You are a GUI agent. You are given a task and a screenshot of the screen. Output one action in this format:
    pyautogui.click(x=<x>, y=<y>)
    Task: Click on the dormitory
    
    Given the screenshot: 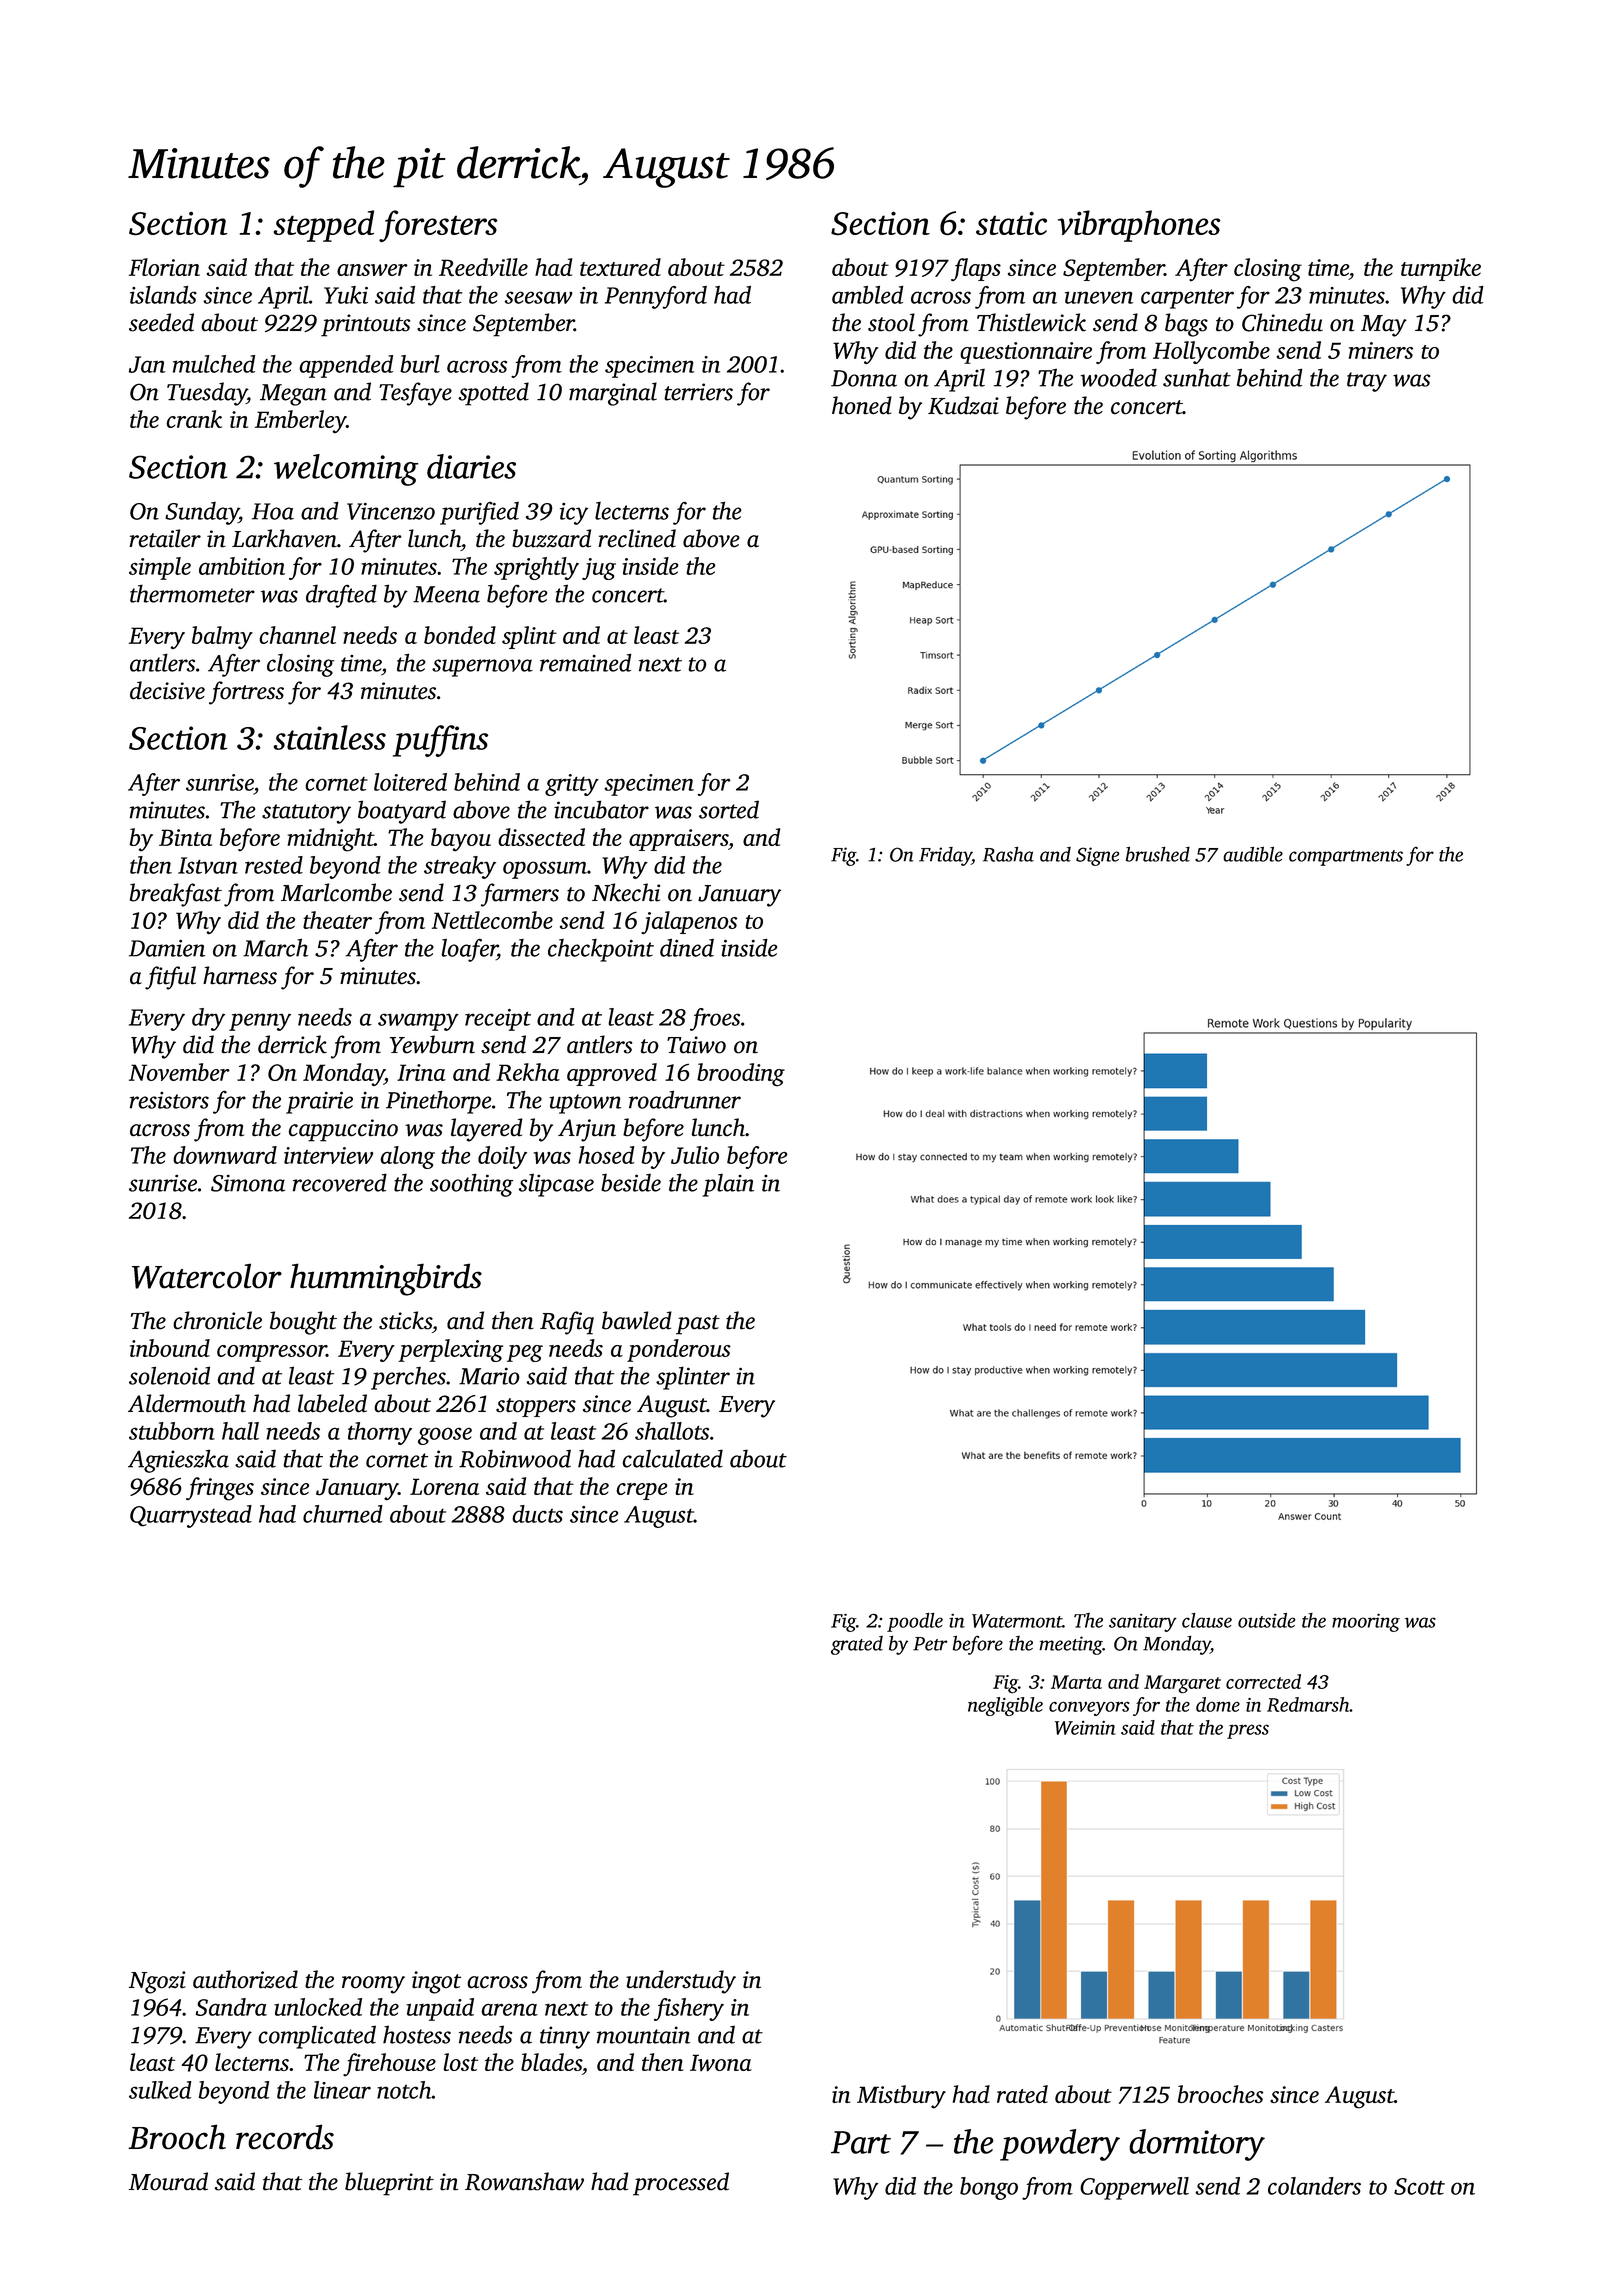 What is the action you would take?
    pyautogui.click(x=1197, y=2145)
